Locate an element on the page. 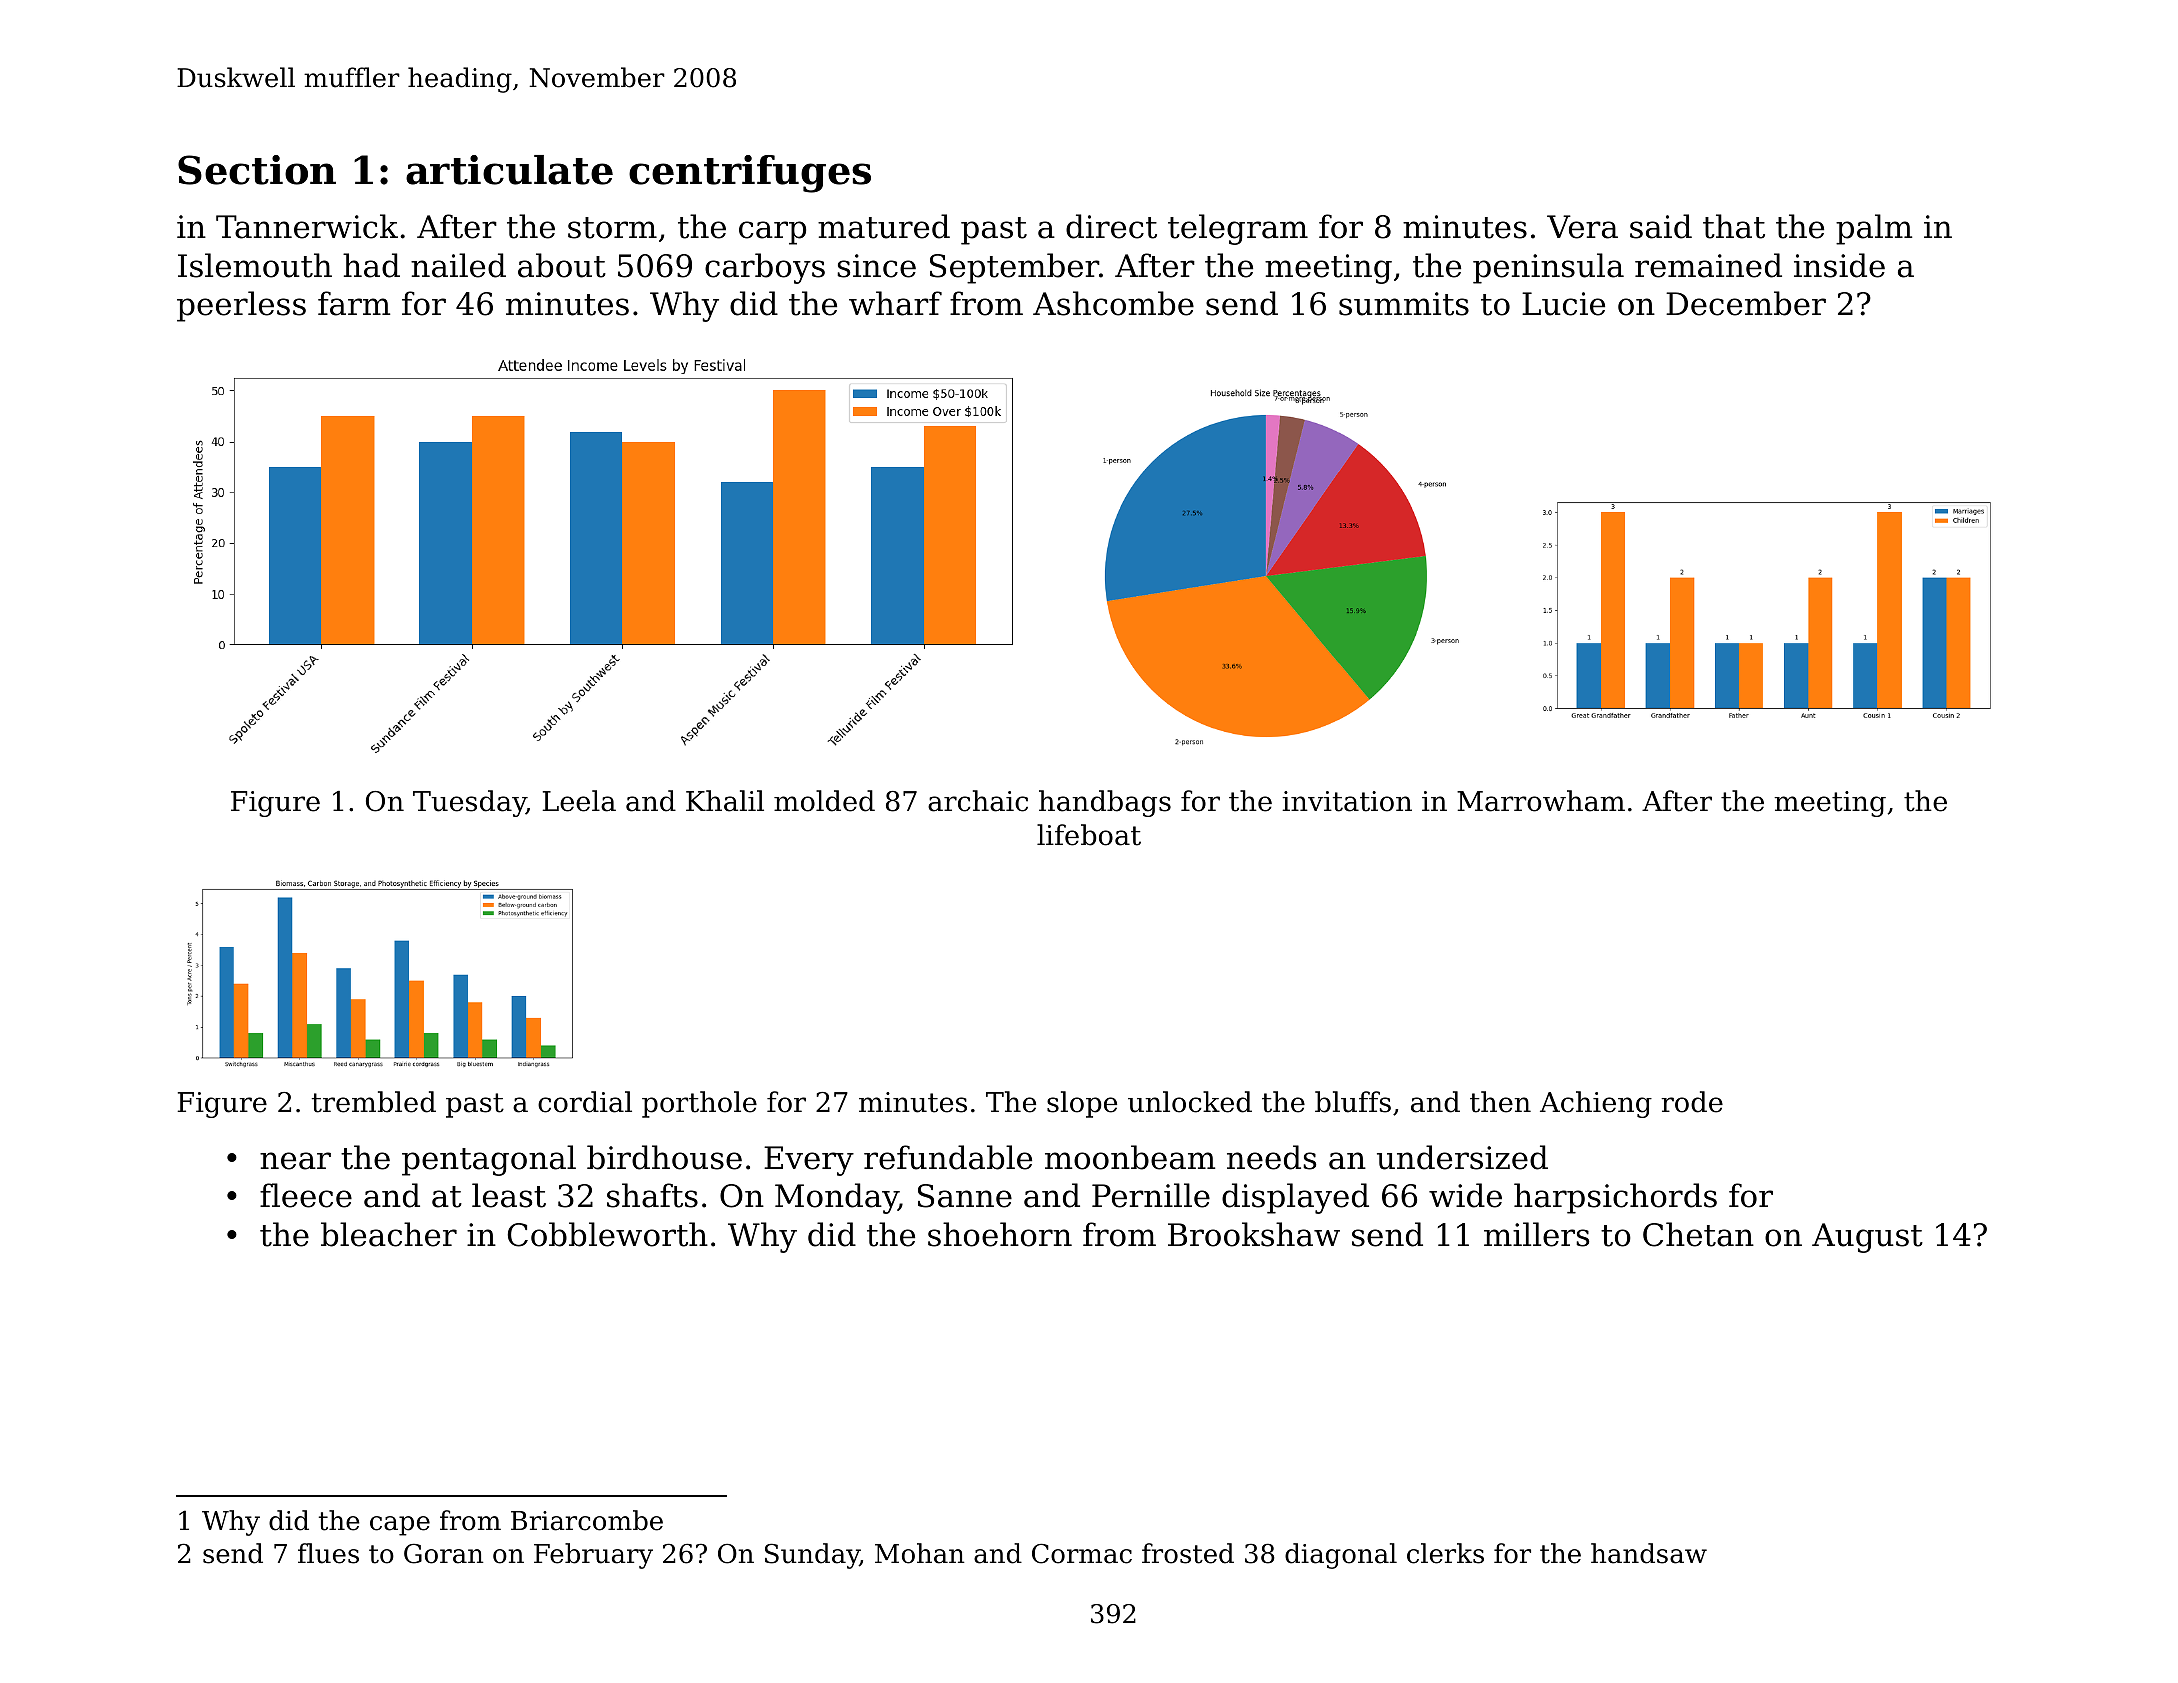 Image resolution: width=2178 pixels, height=1683 pixels. Leela is located at coordinates (579, 801).
